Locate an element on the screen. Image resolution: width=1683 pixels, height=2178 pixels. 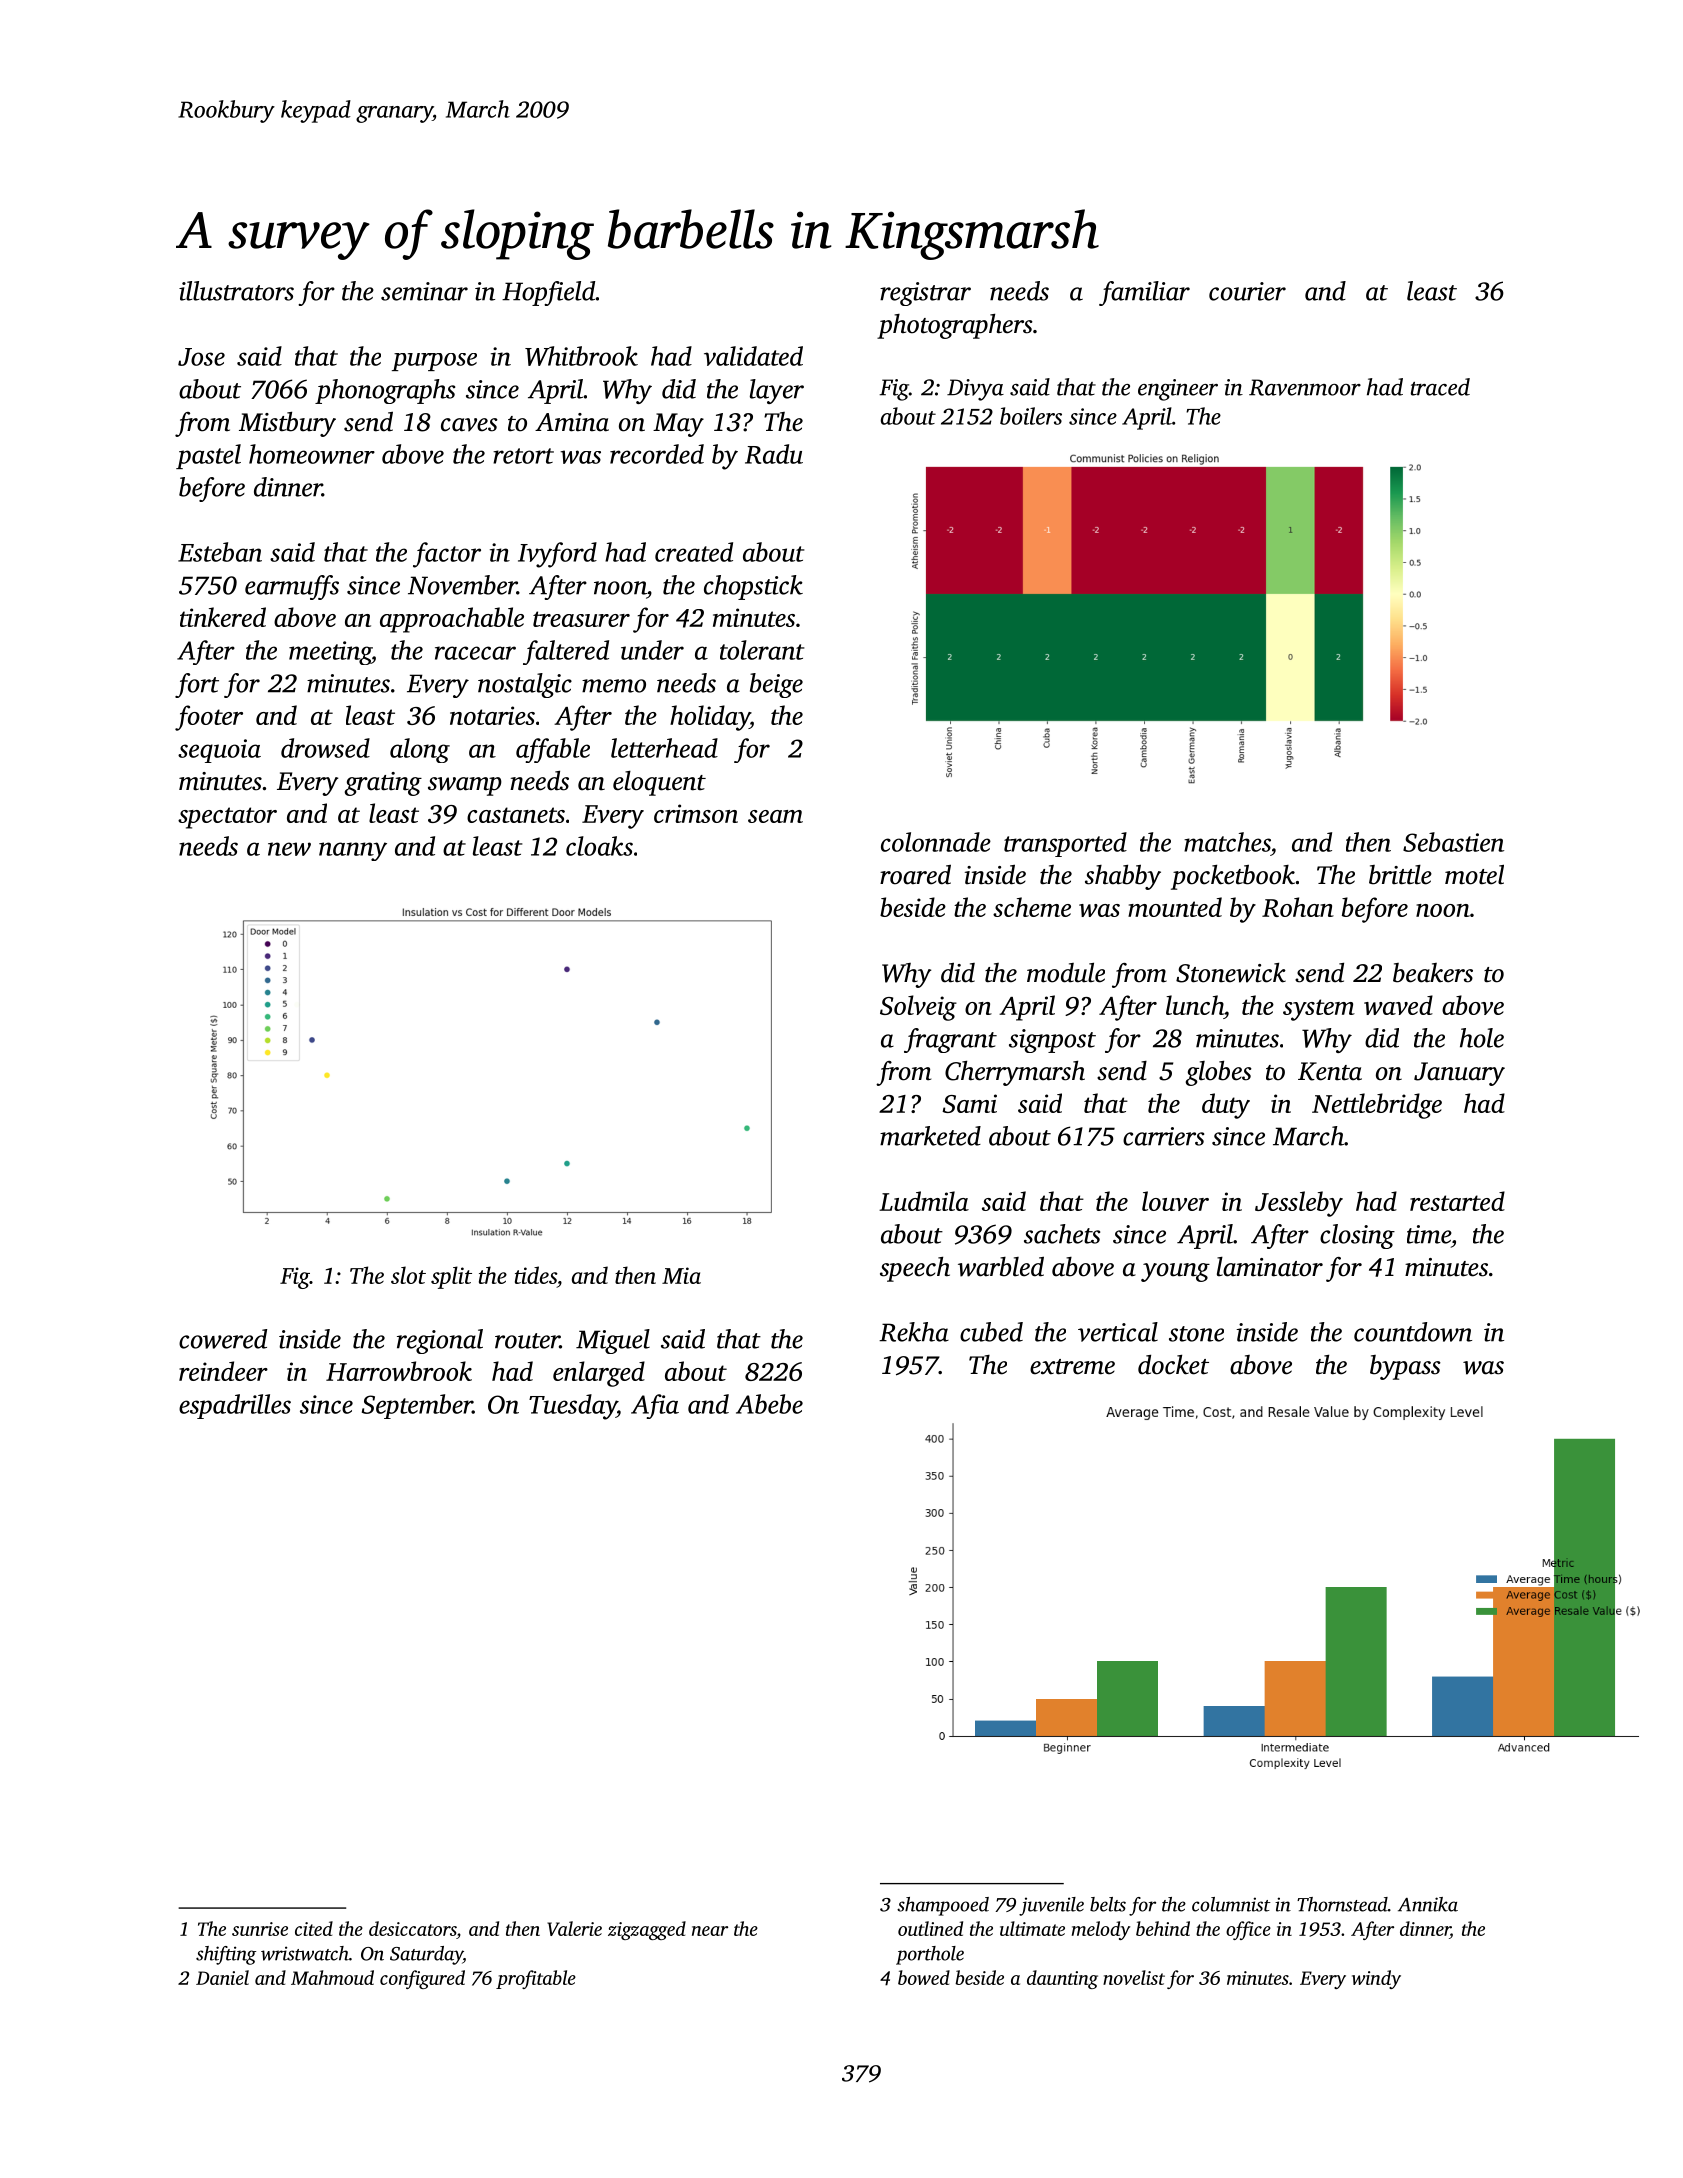
bowed is located at coordinates (924, 1977).
